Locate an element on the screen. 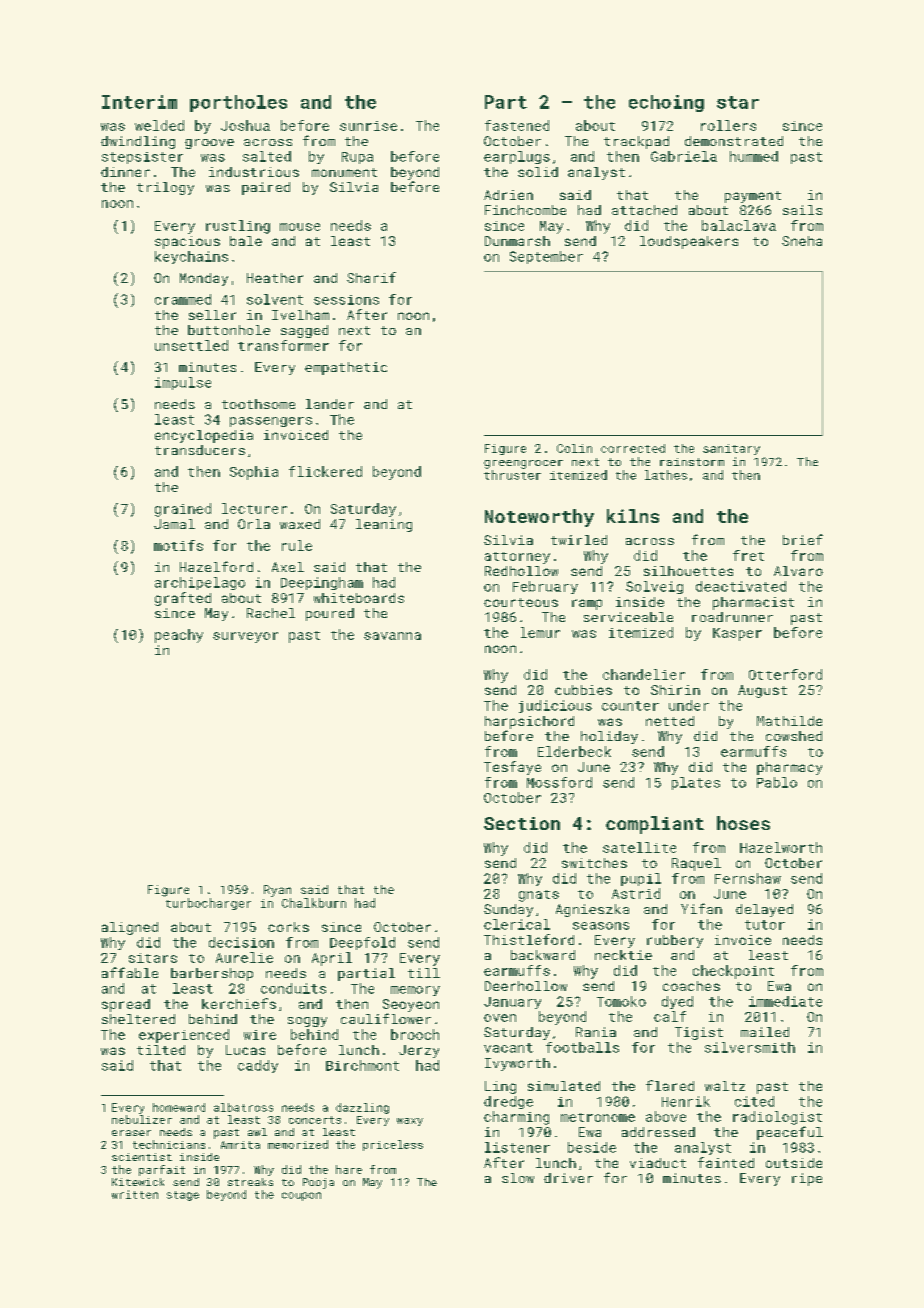 The width and height of the screenshot is (924, 1308). solid is located at coordinates (538, 172).
